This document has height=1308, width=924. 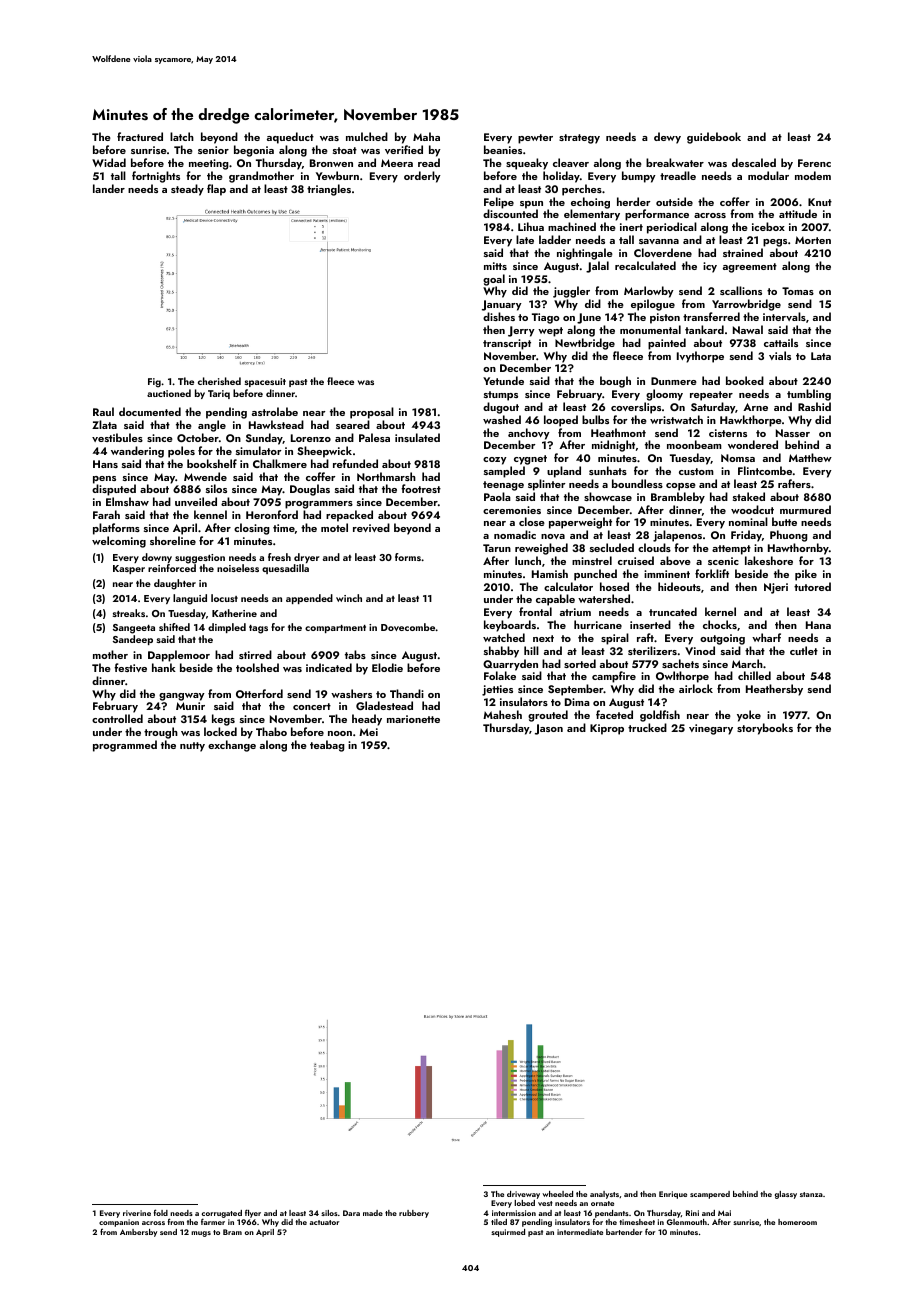 I want to click on storybooks, so click(x=765, y=729).
